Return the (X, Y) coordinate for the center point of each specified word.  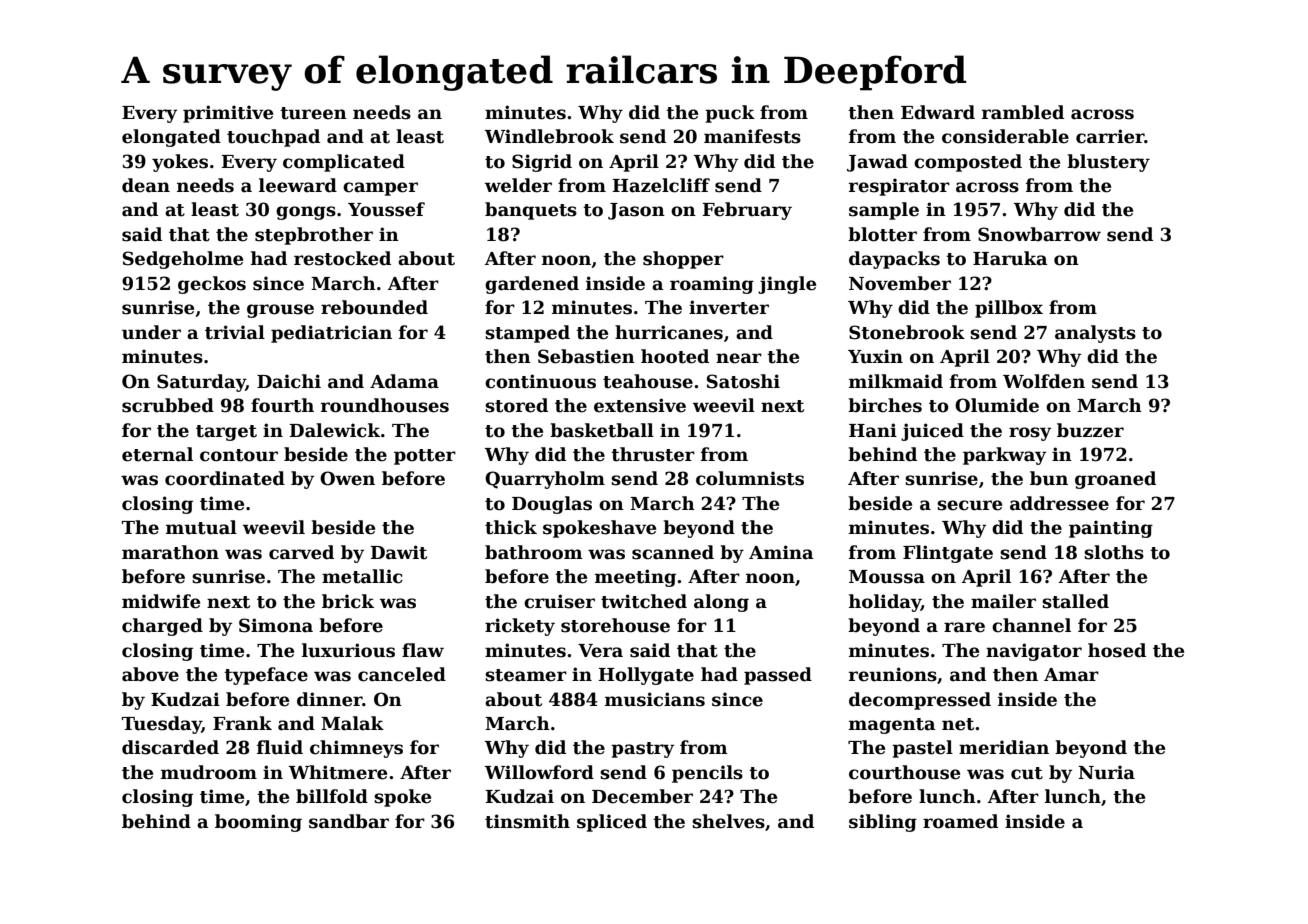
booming (258, 823)
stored (516, 405)
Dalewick (334, 430)
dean (146, 185)
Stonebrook (907, 332)
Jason (636, 211)
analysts (1095, 334)
